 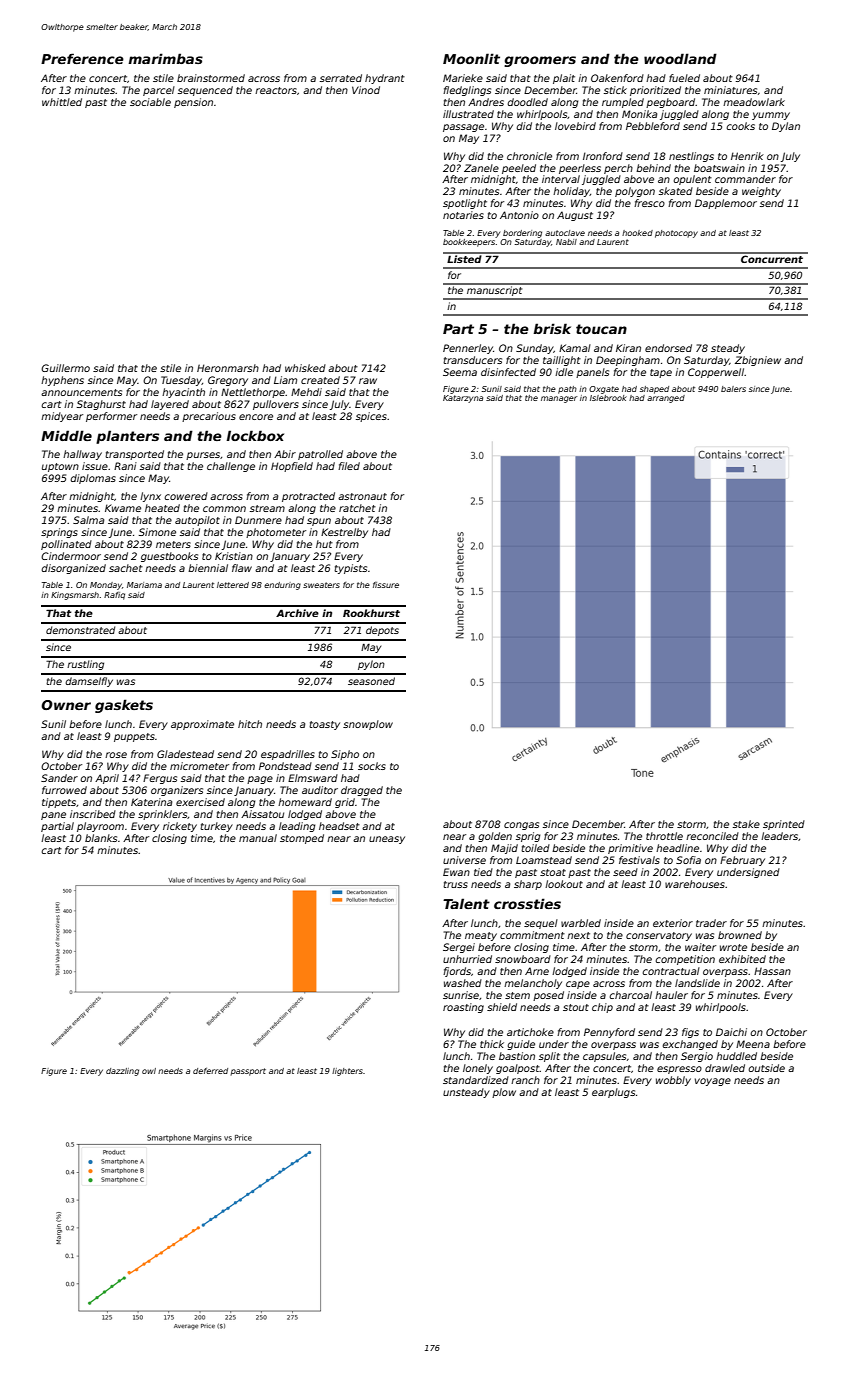 I want to click on whittled, so click(x=62, y=102).
